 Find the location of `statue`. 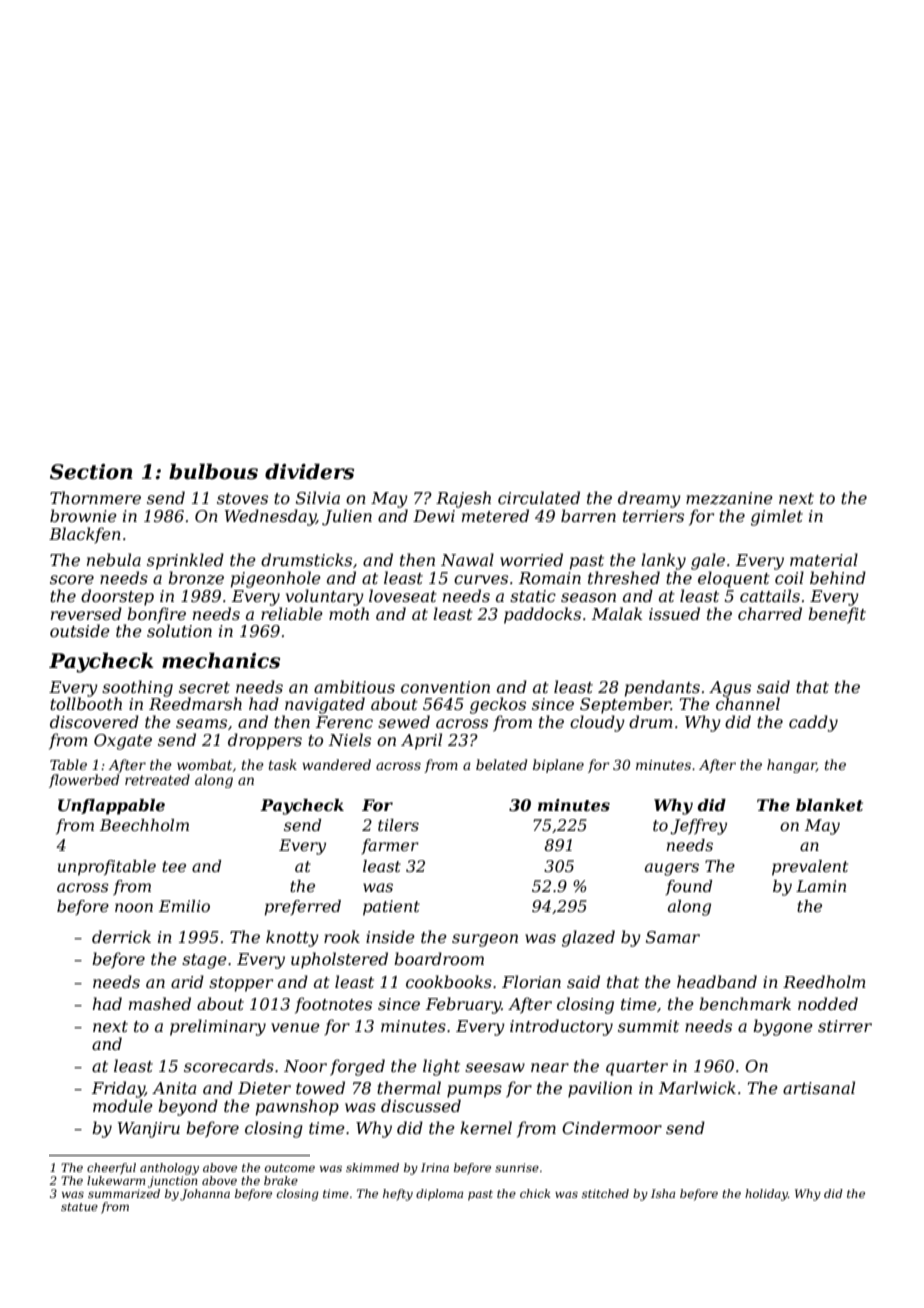

statue is located at coordinates (79, 1207).
